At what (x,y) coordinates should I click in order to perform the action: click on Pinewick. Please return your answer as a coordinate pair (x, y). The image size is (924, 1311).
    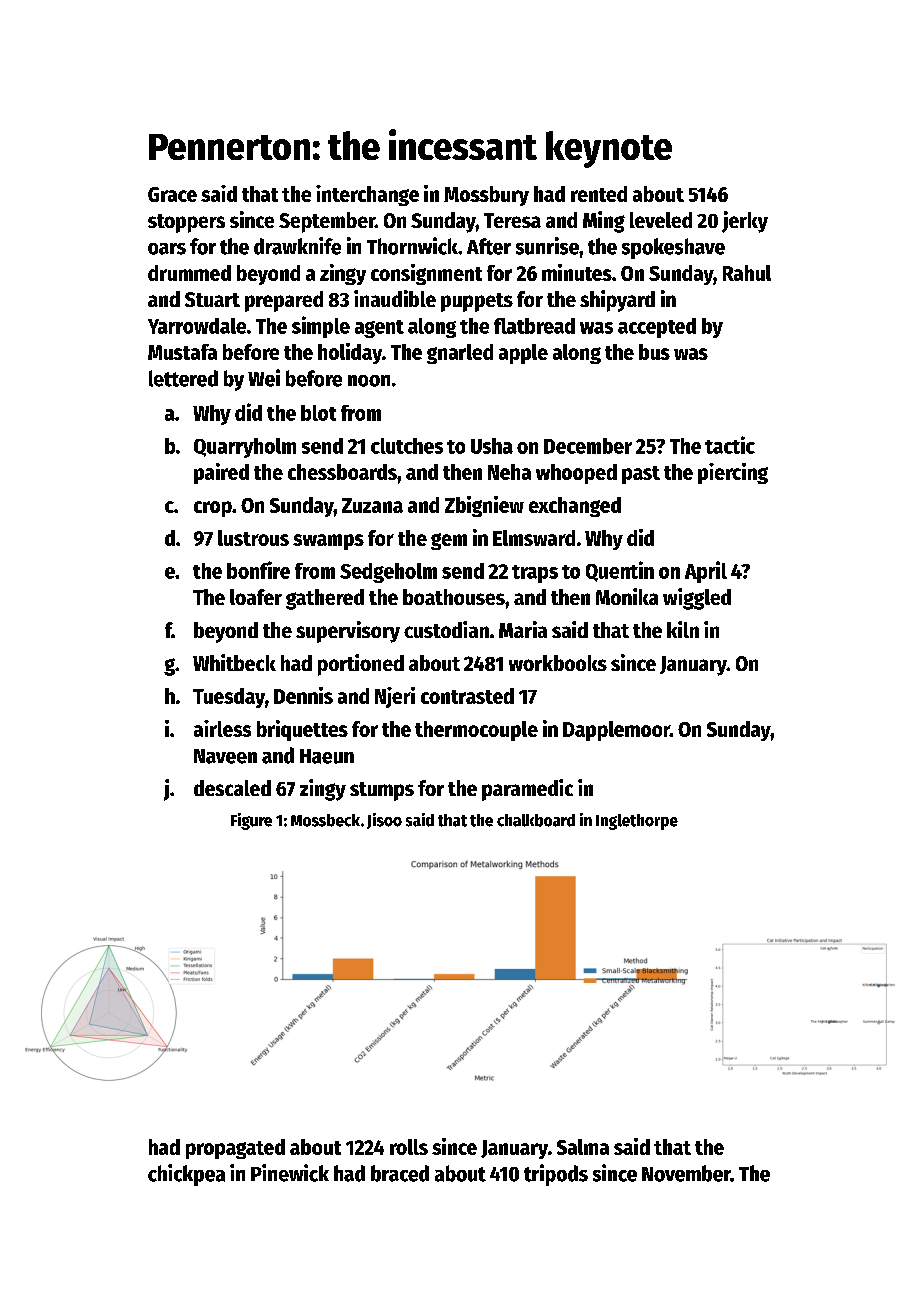
    Looking at the image, I should click on (290, 1173).
